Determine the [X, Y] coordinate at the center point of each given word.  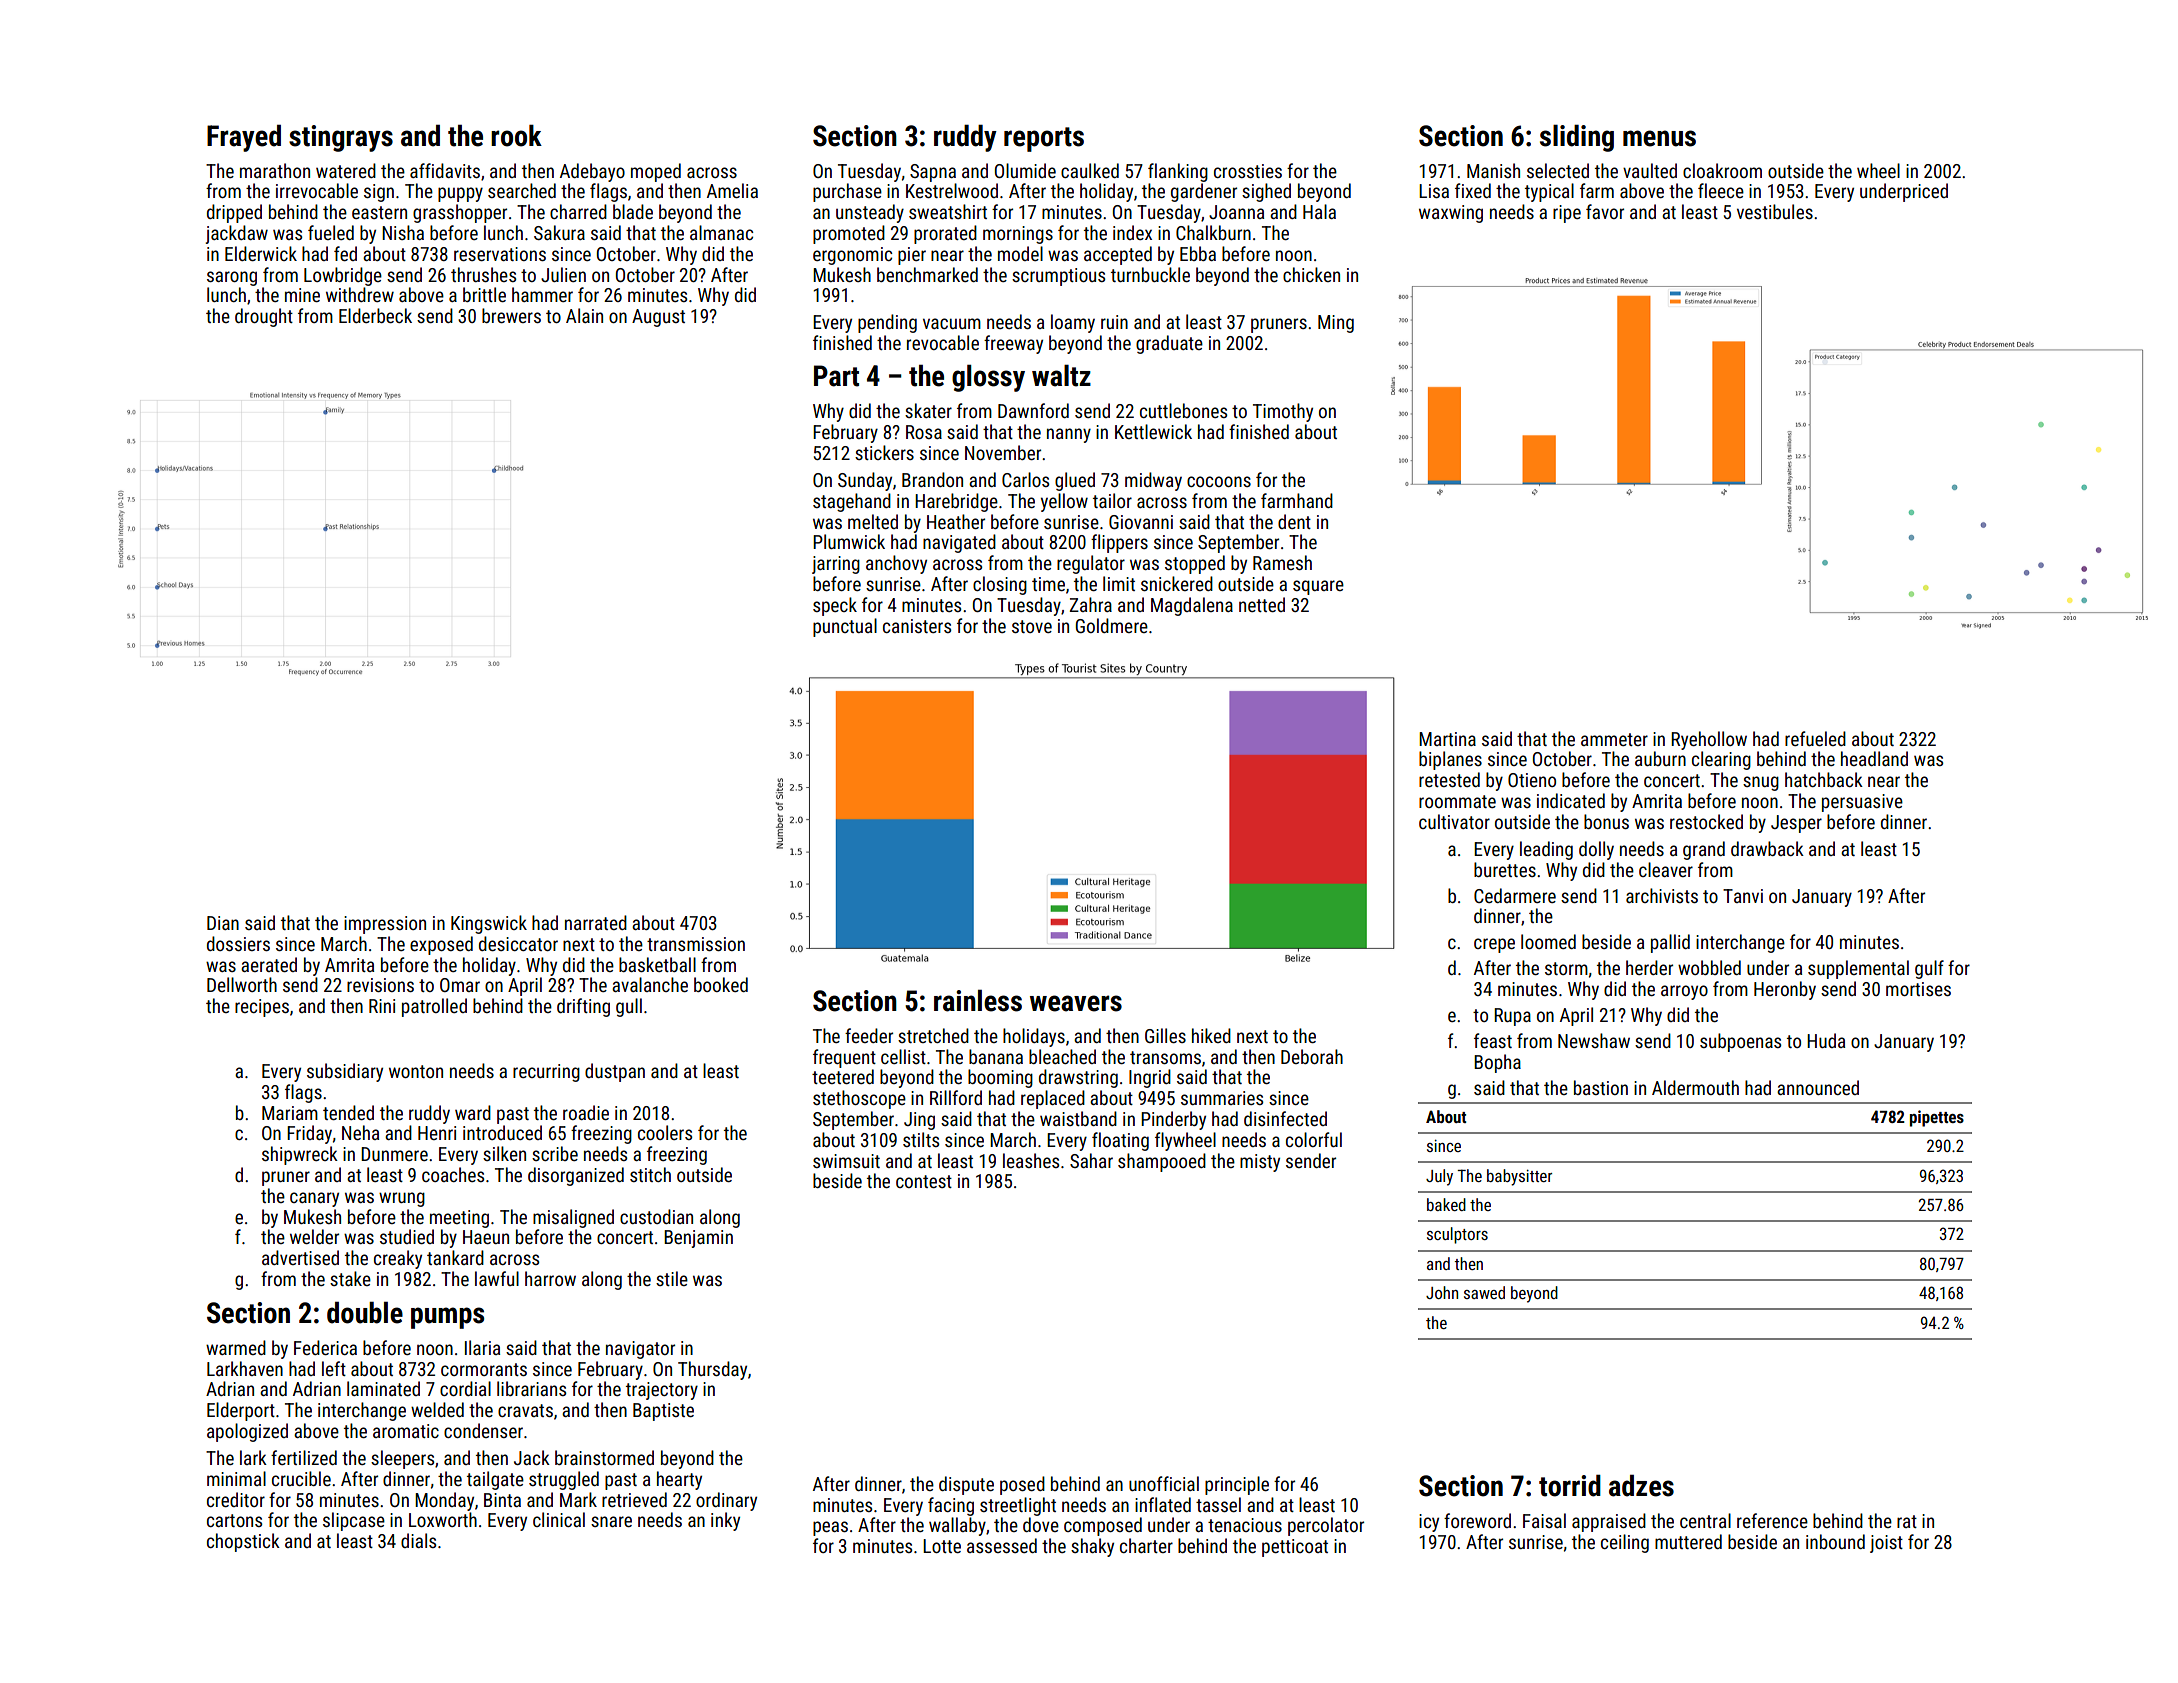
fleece [1721, 190]
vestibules [1775, 211]
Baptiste [663, 1412]
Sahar [1091, 1160]
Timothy [1283, 412]
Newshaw [1594, 1040]
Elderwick [261, 253]
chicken [1311, 274]
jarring [836, 565]
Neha [360, 1132]
